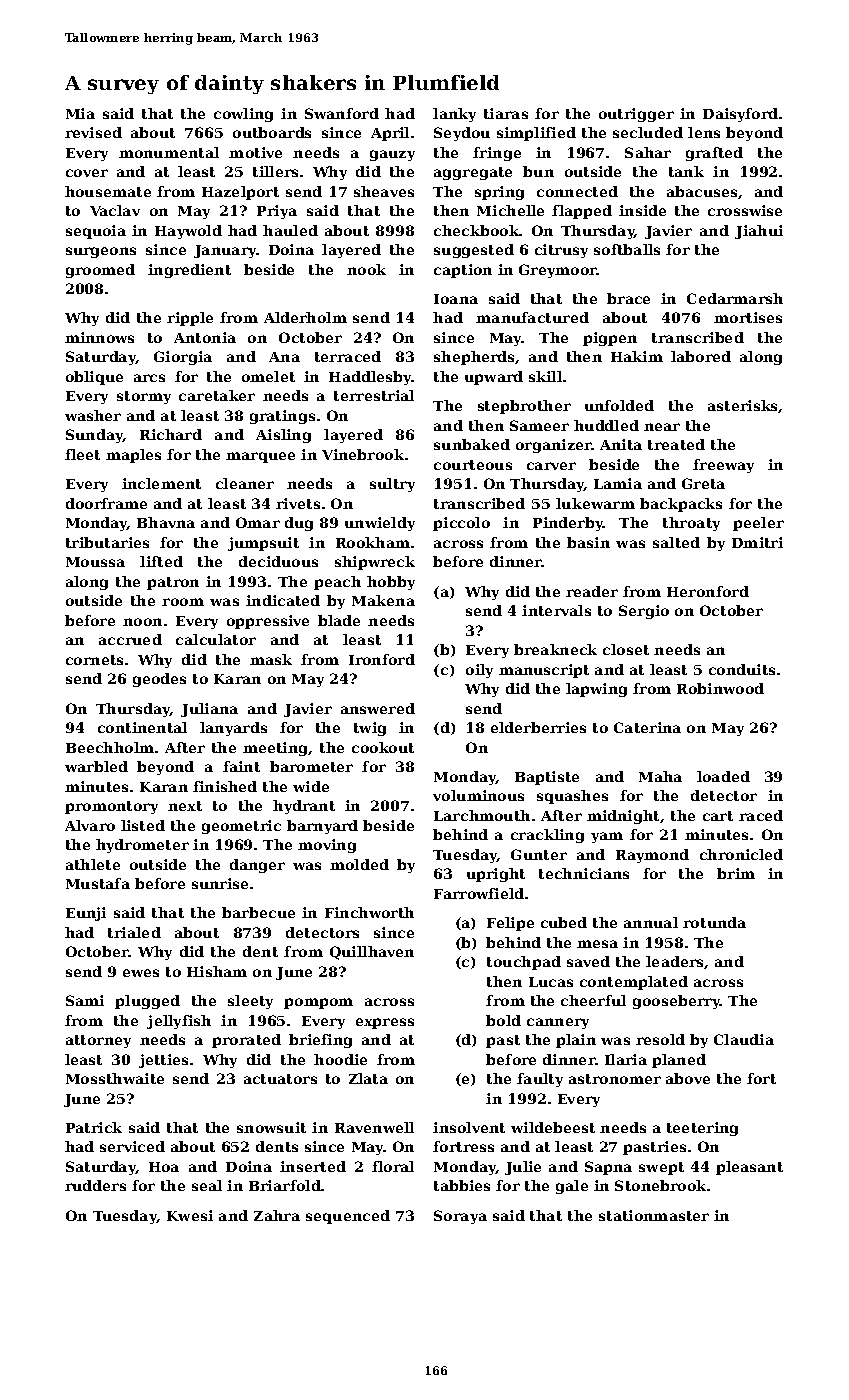  What do you see at coordinates (342, 113) in the image?
I see `Swanford` at bounding box center [342, 113].
